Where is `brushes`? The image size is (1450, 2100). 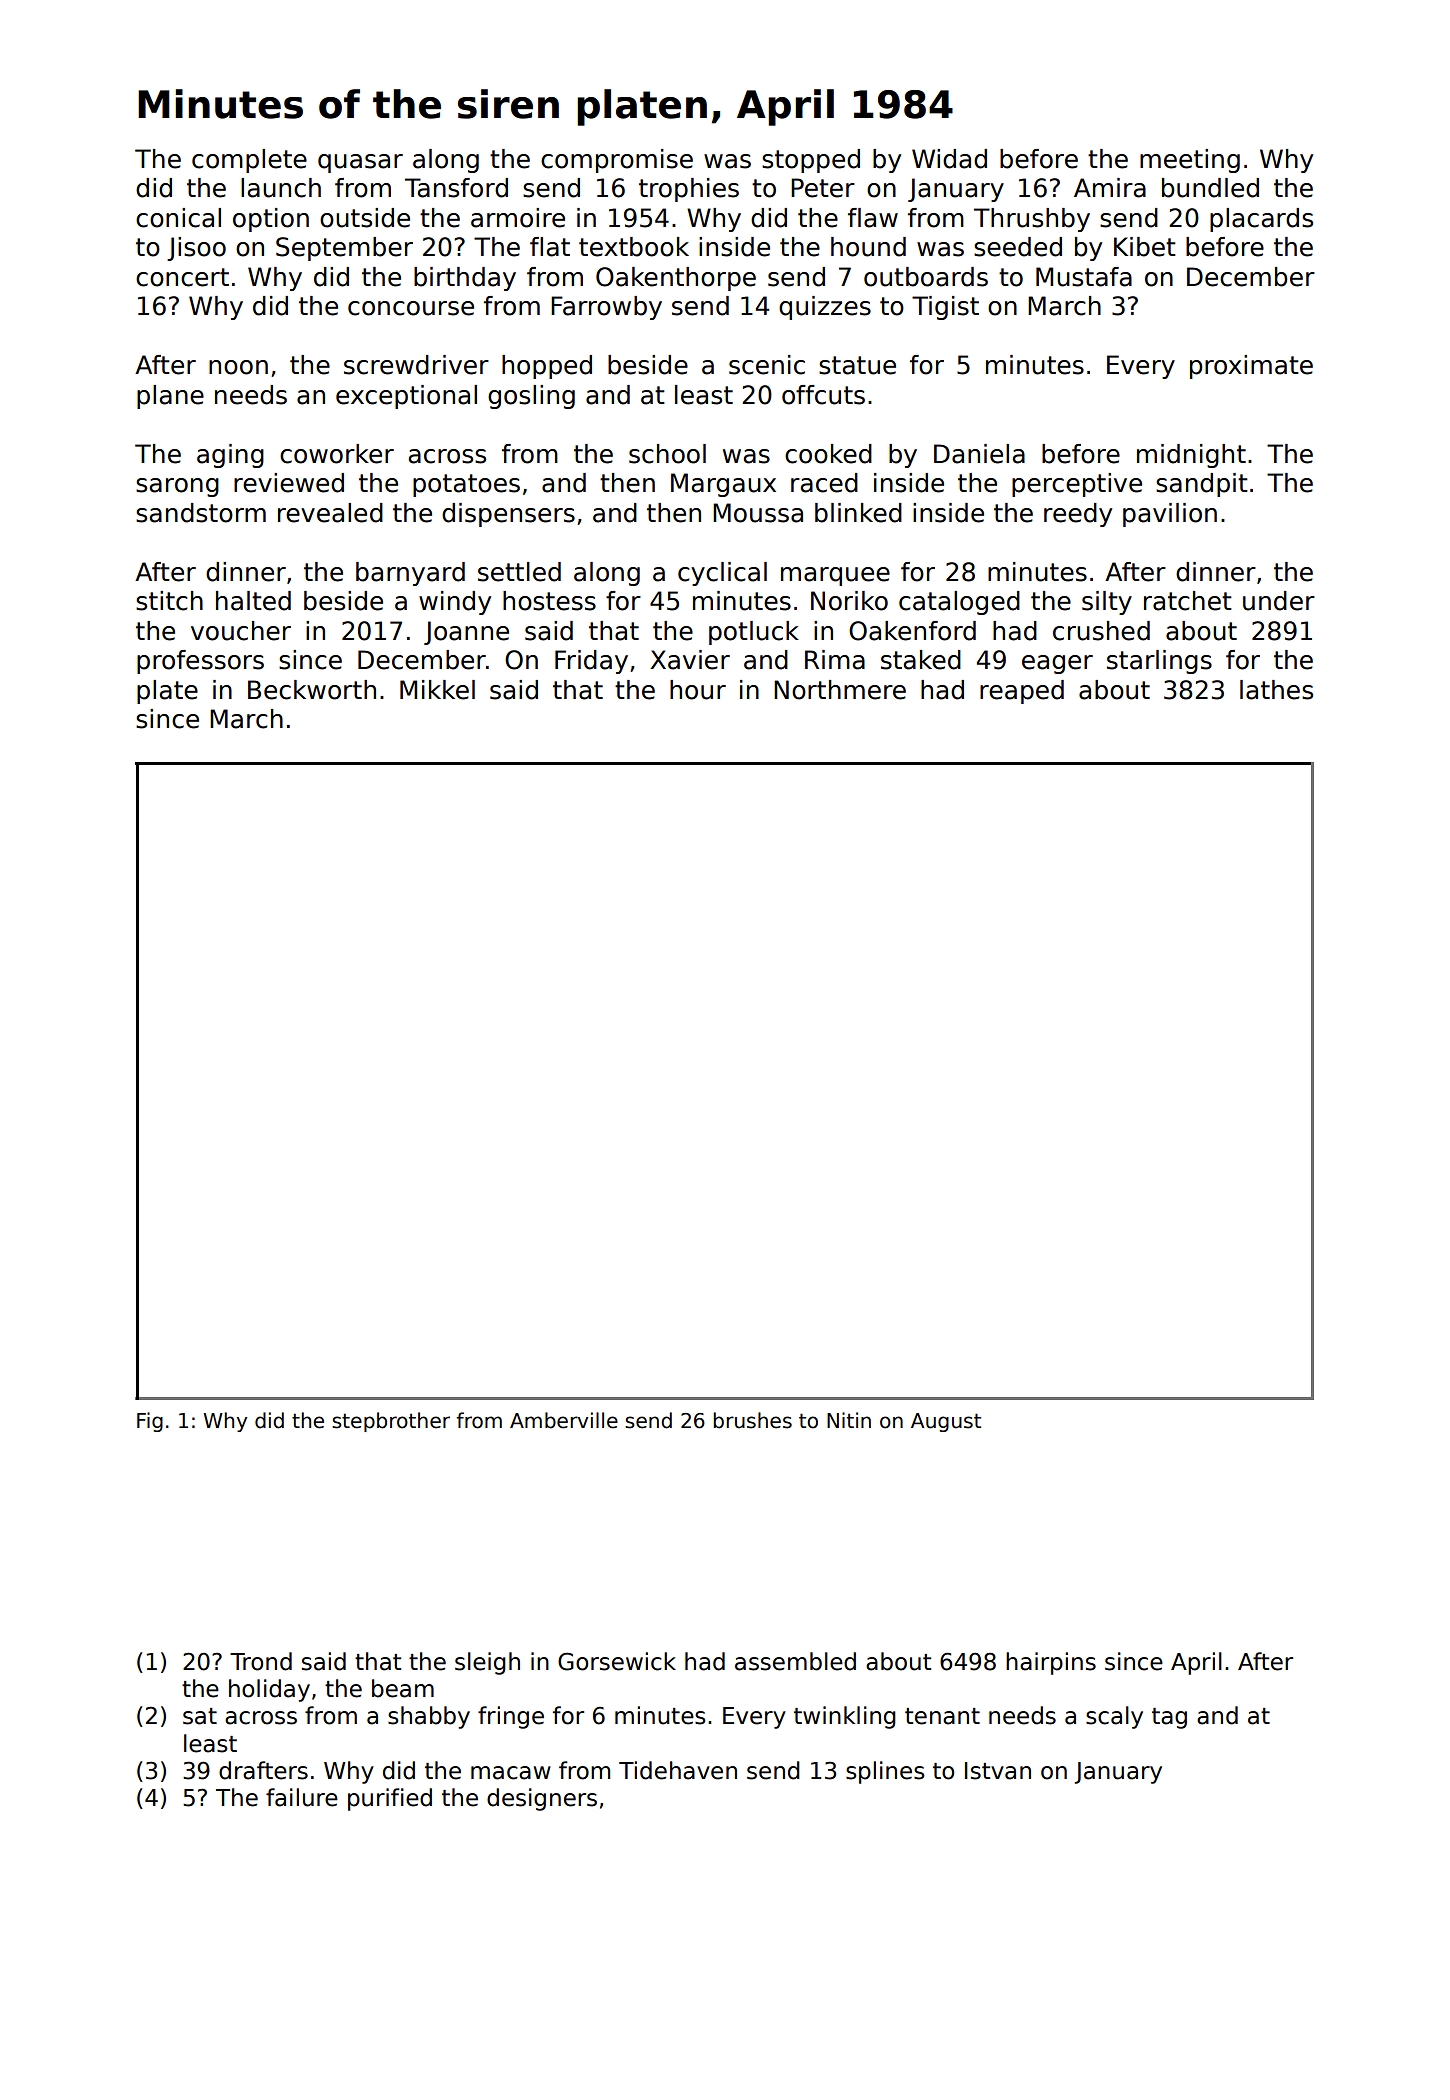
brushes is located at coordinates (753, 1420).
